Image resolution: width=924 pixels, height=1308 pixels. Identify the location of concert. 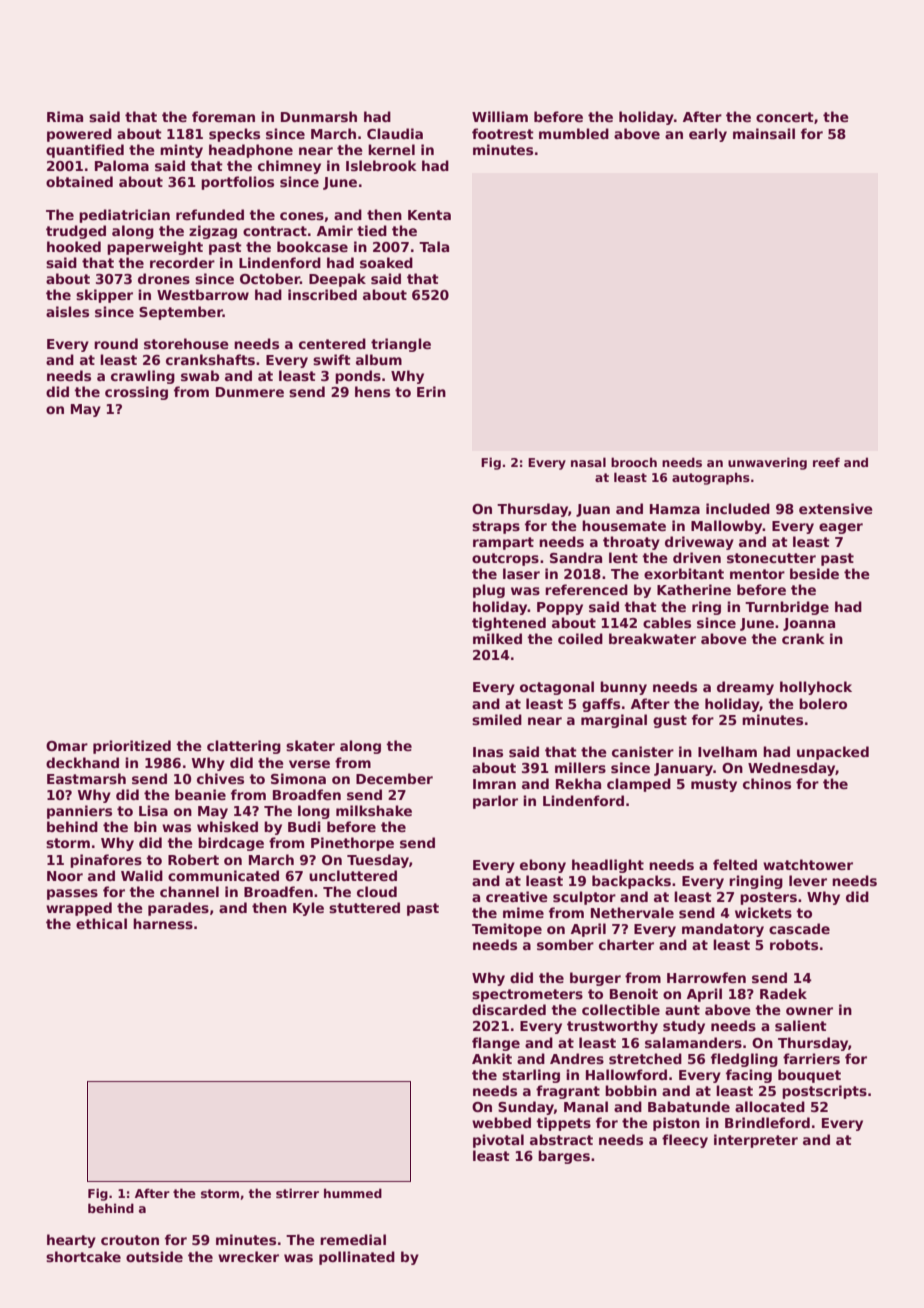
(785, 117).
